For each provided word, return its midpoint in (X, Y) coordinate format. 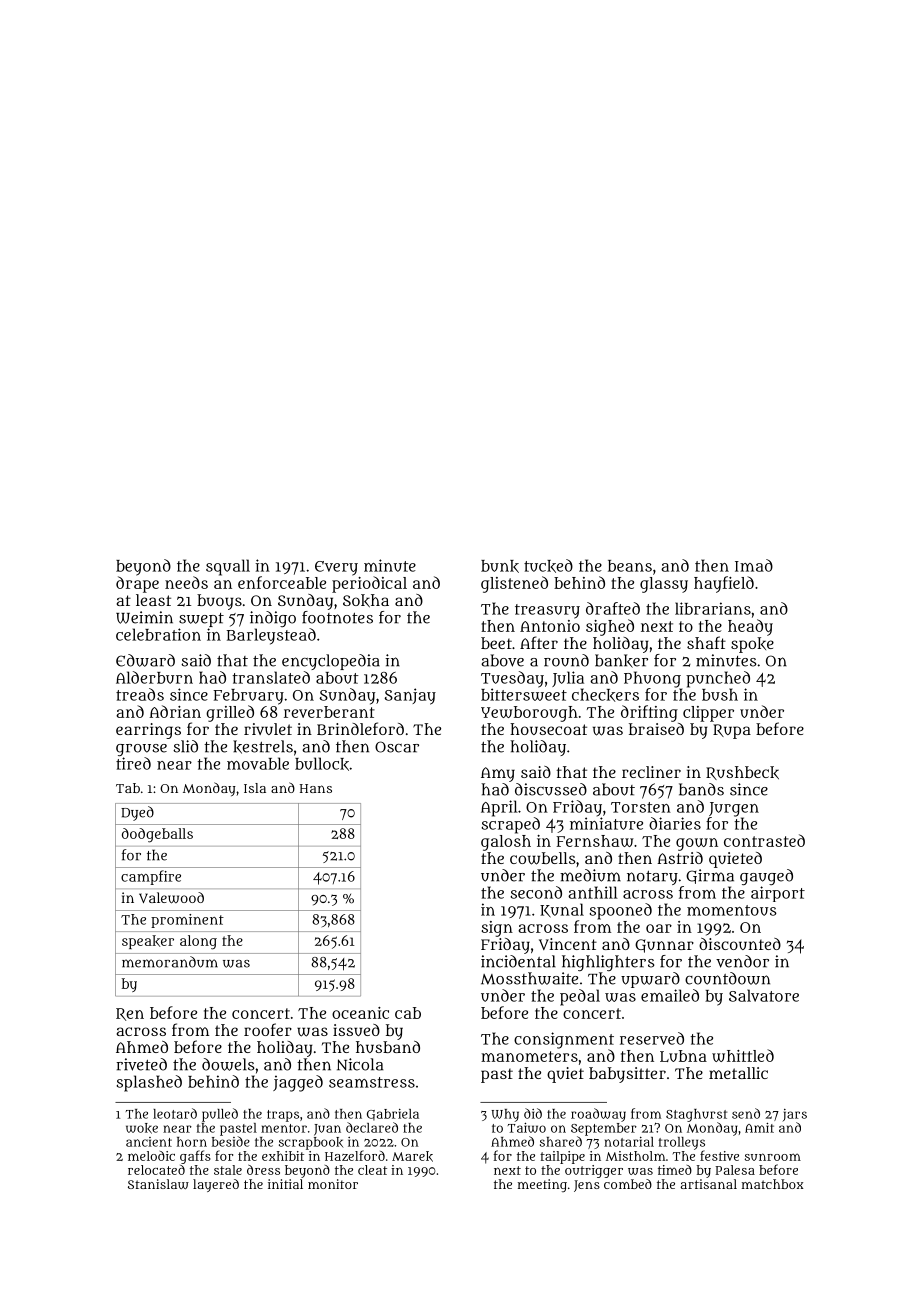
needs (186, 582)
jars (795, 1115)
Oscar (397, 747)
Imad (754, 565)
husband (388, 1047)
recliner (651, 772)
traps (283, 1116)
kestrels (263, 747)
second (536, 892)
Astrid (680, 858)
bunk (500, 566)
